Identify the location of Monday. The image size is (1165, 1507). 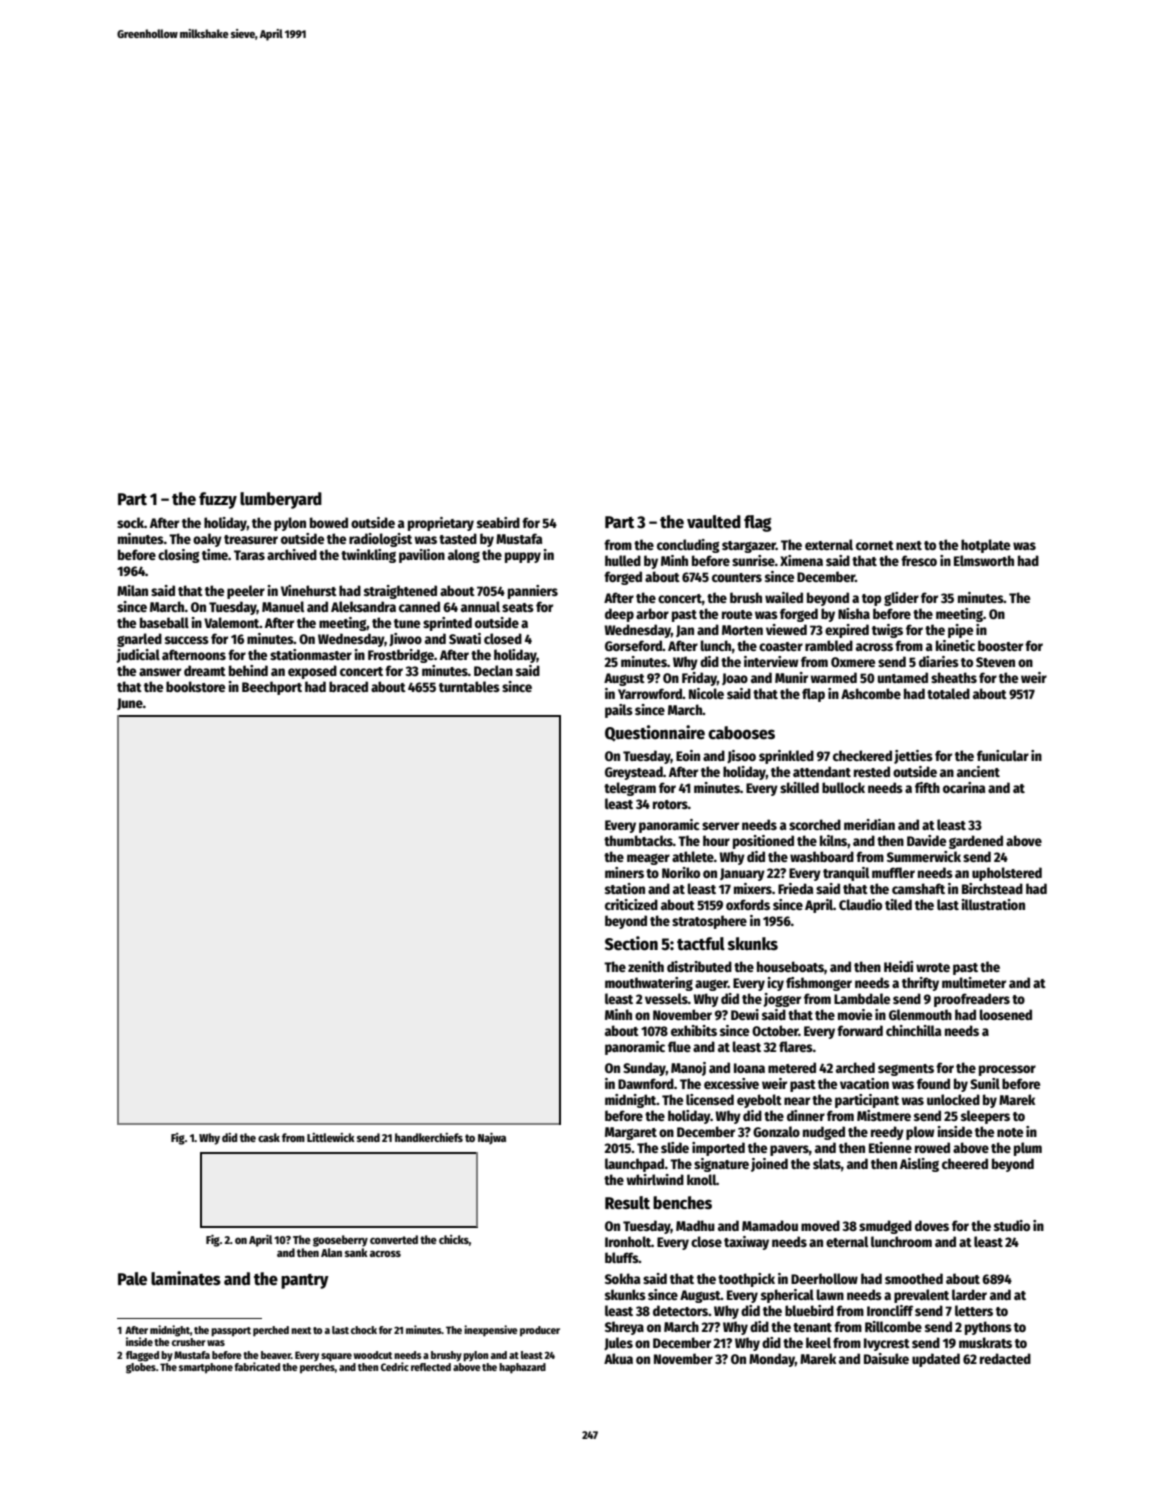
(772, 1360).
